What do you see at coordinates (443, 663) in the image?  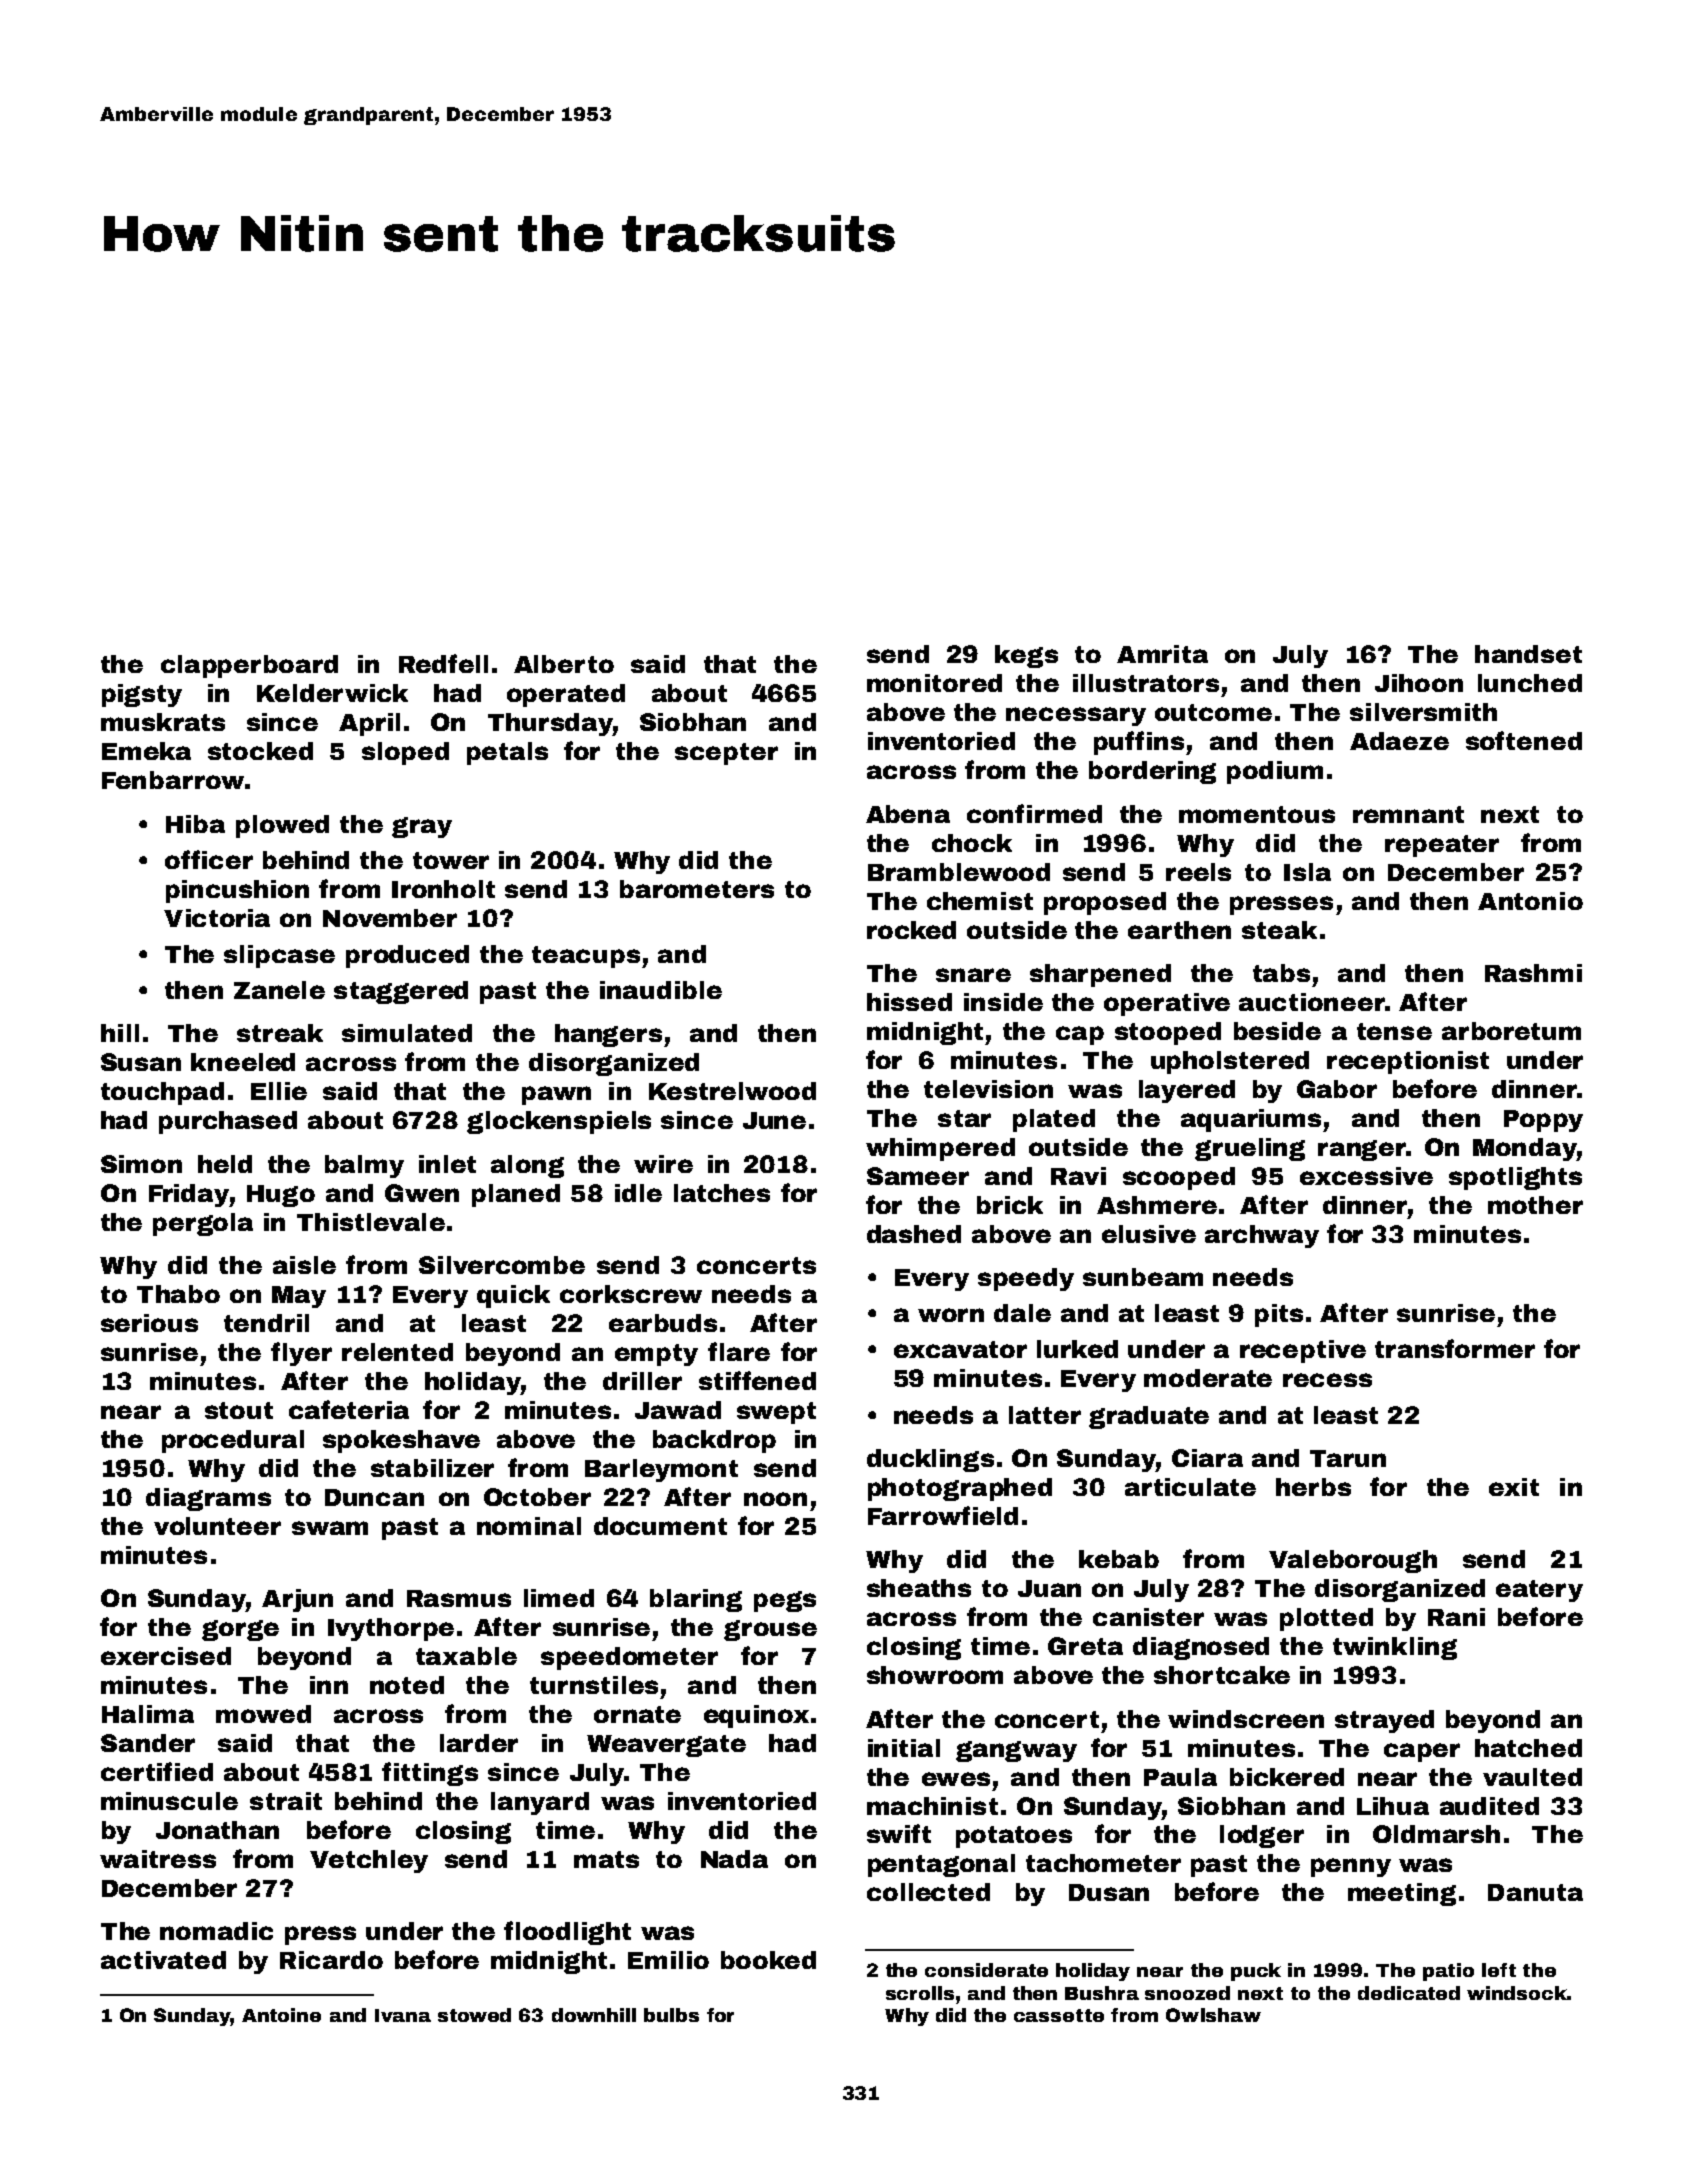 I see `Redfell` at bounding box center [443, 663].
